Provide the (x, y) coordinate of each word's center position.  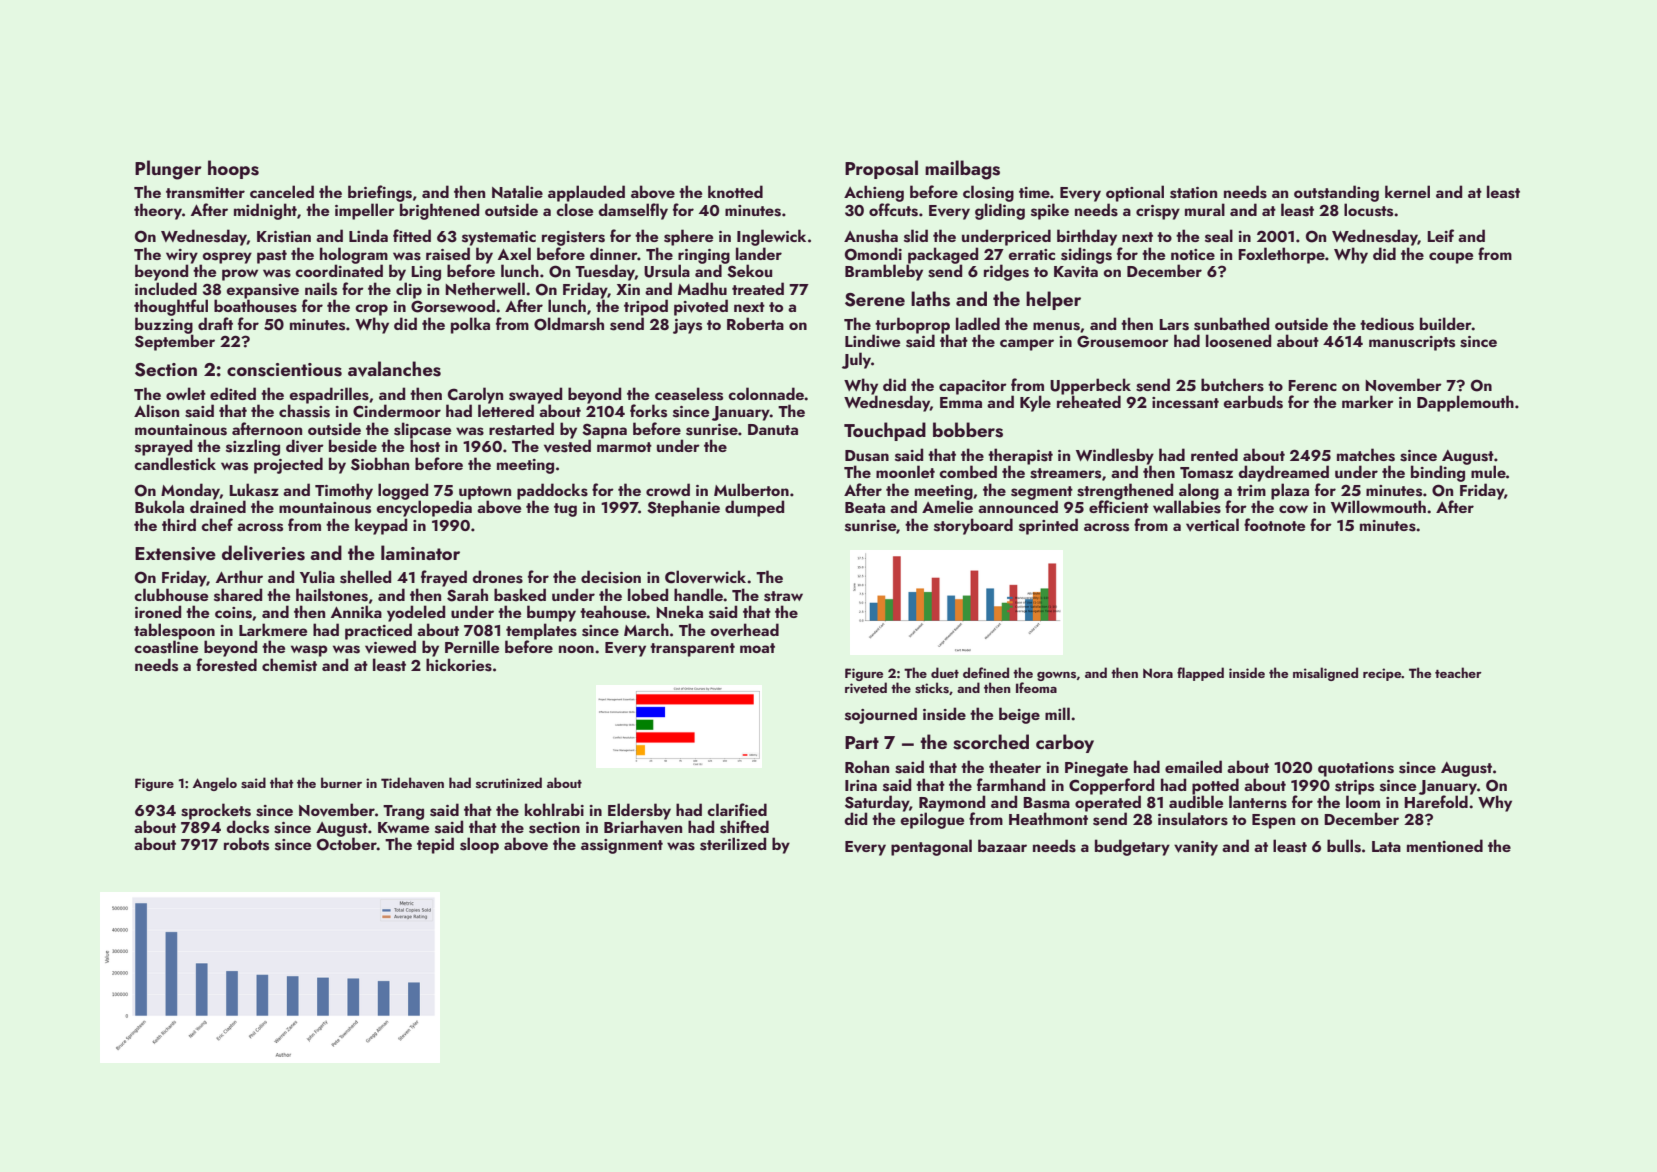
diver (305, 446)
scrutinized (509, 782)
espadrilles (329, 395)
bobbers (968, 430)
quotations (1356, 769)
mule (1488, 471)
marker (1368, 401)
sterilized (733, 844)
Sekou (749, 271)
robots (246, 844)
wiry (182, 256)
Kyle (1035, 403)
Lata (1386, 846)
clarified (737, 809)
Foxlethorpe (1281, 255)
